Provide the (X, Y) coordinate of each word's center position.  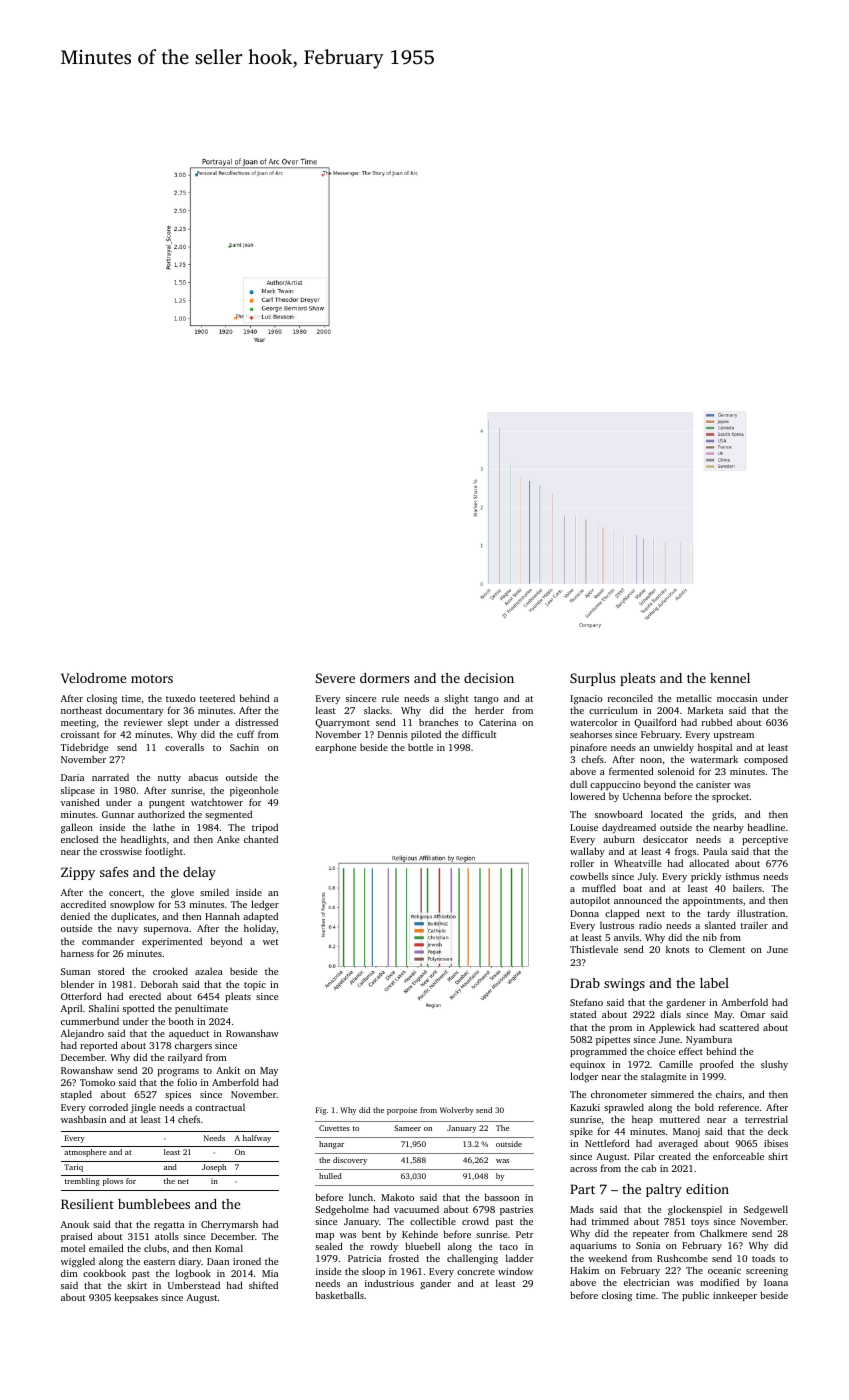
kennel (730, 678)
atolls (167, 1236)
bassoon (502, 1197)
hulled (330, 1176)
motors (152, 679)
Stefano (586, 1002)
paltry (664, 1190)
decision (489, 678)
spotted (139, 1009)
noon (651, 760)
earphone (335, 748)
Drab (585, 983)
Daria (72, 777)
